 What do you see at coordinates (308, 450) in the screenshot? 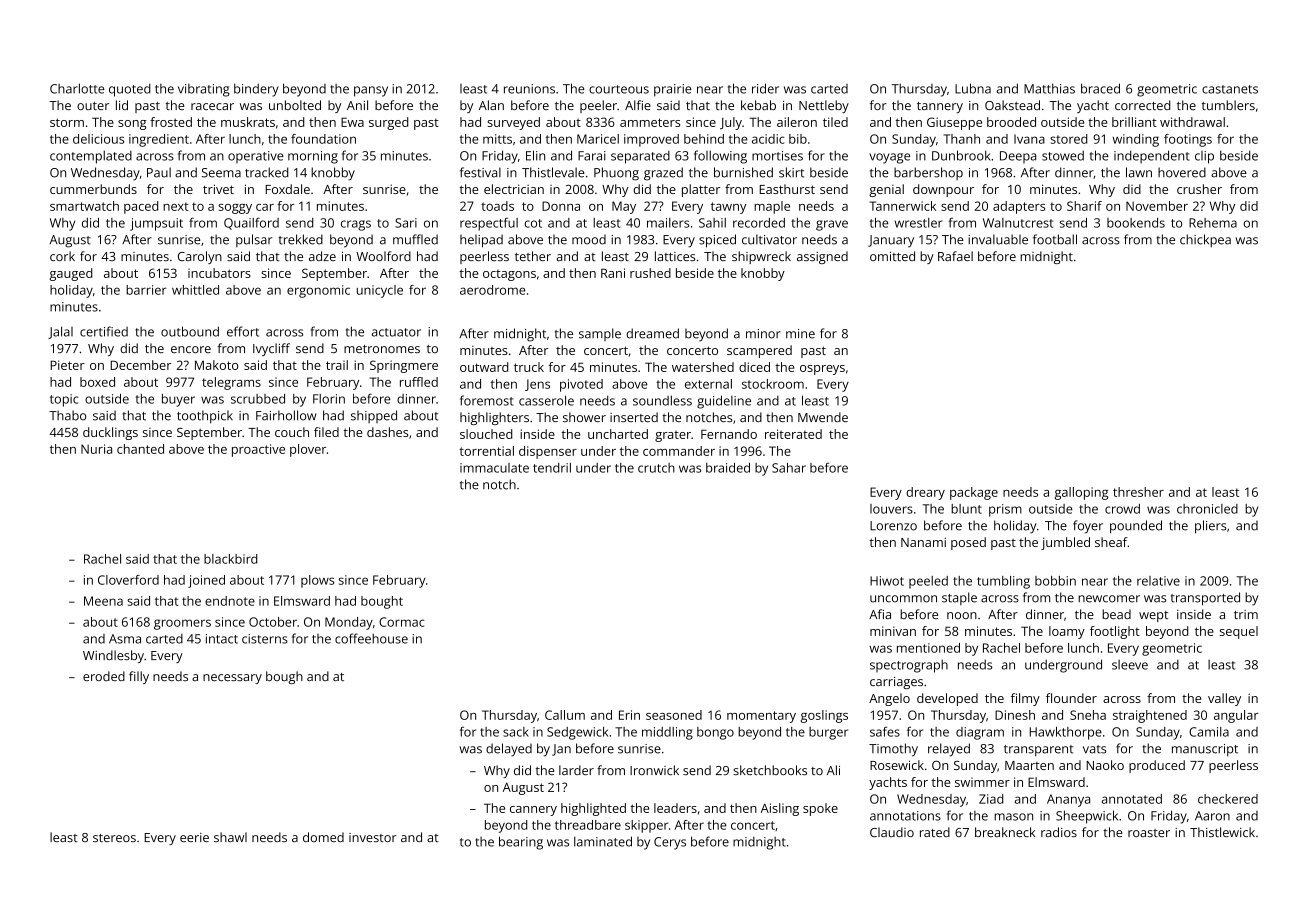
I see `plover` at bounding box center [308, 450].
